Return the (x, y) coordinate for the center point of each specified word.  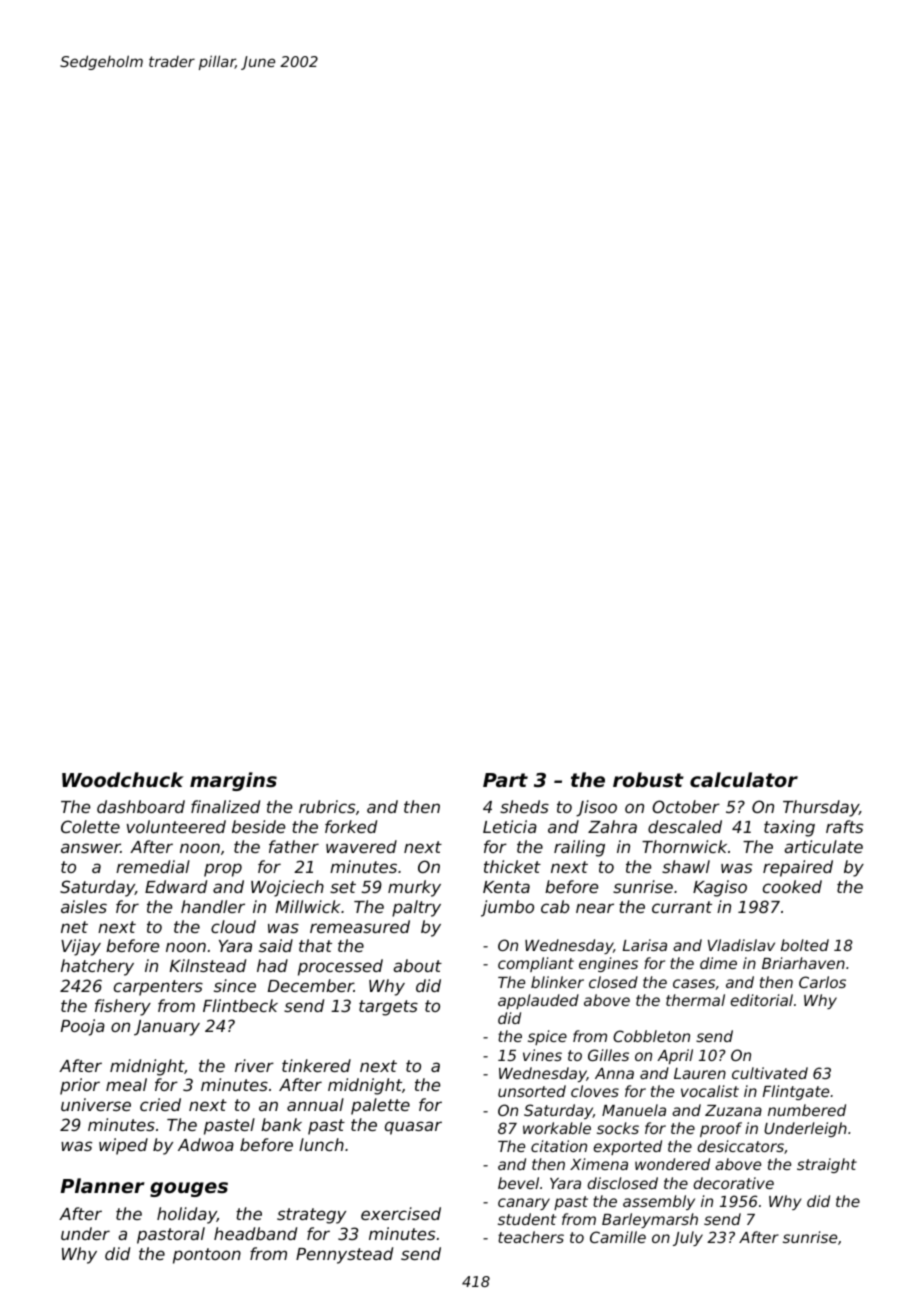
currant (682, 907)
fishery (123, 1007)
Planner (103, 1185)
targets (388, 1008)
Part (505, 780)
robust (648, 779)
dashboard (141, 806)
